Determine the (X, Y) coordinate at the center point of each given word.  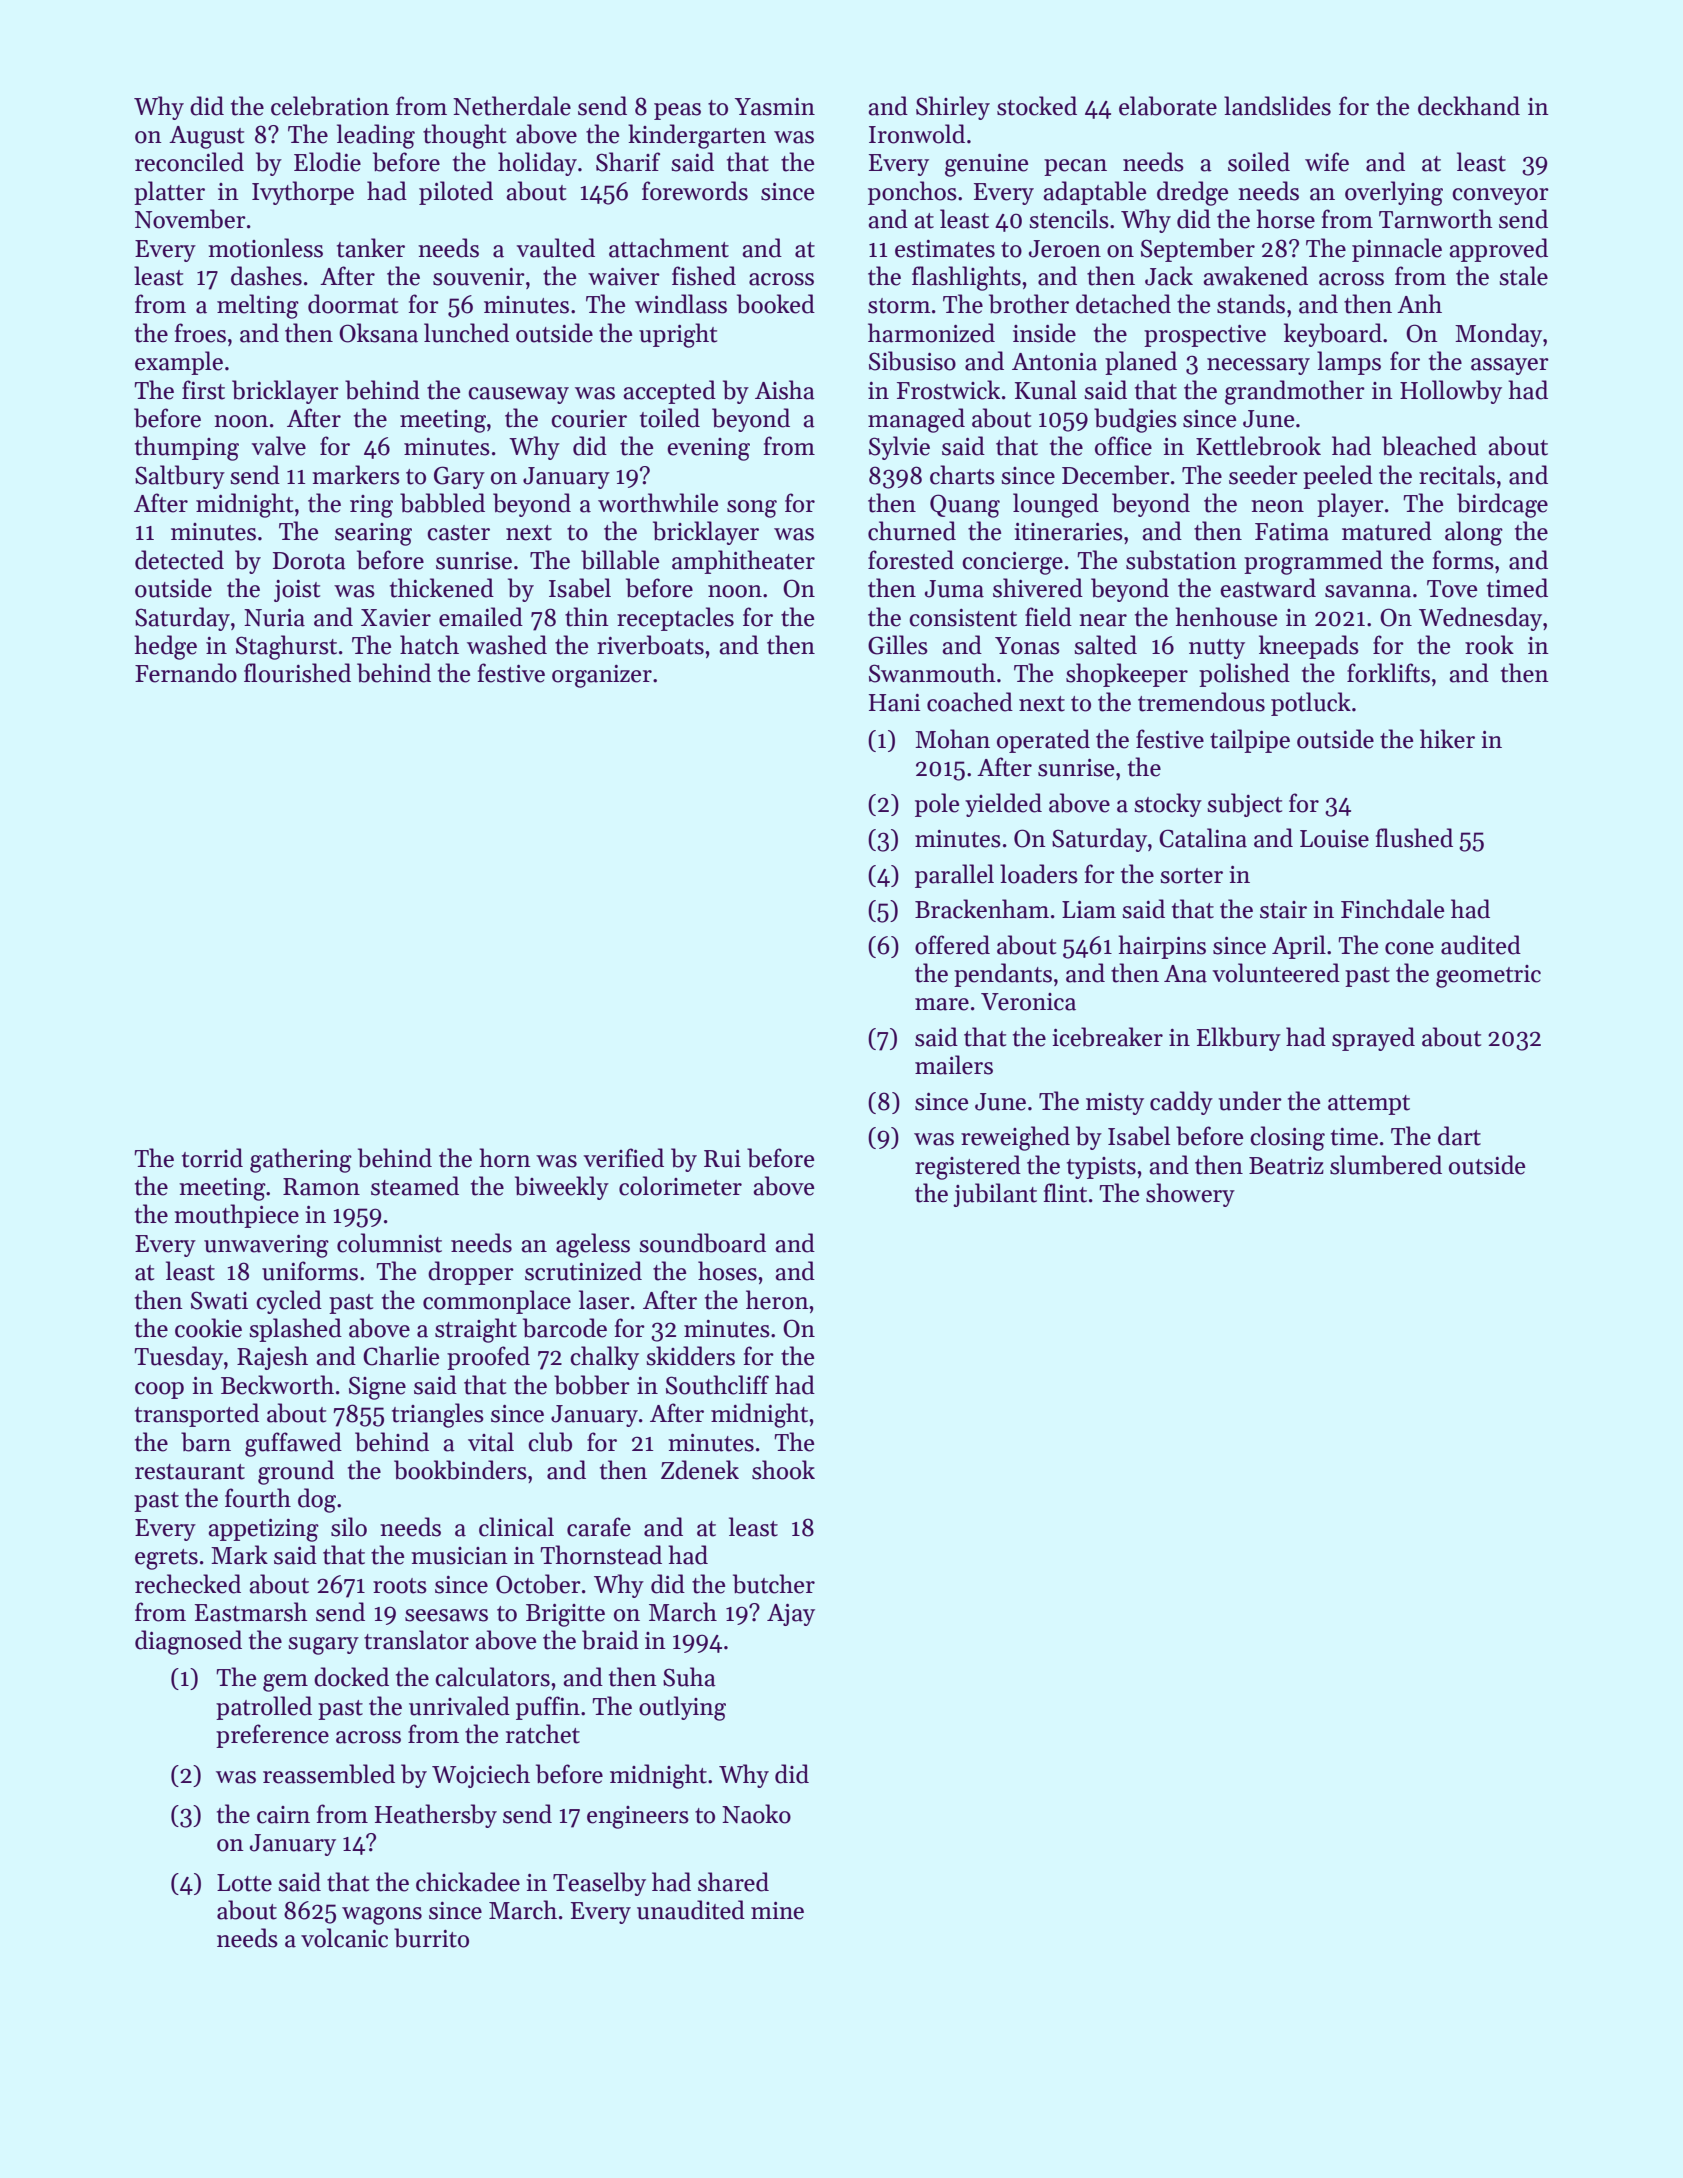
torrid (212, 1158)
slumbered (1386, 1165)
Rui (722, 1159)
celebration (330, 106)
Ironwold (917, 134)
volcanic (344, 1938)
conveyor (1500, 196)
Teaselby (599, 1884)
